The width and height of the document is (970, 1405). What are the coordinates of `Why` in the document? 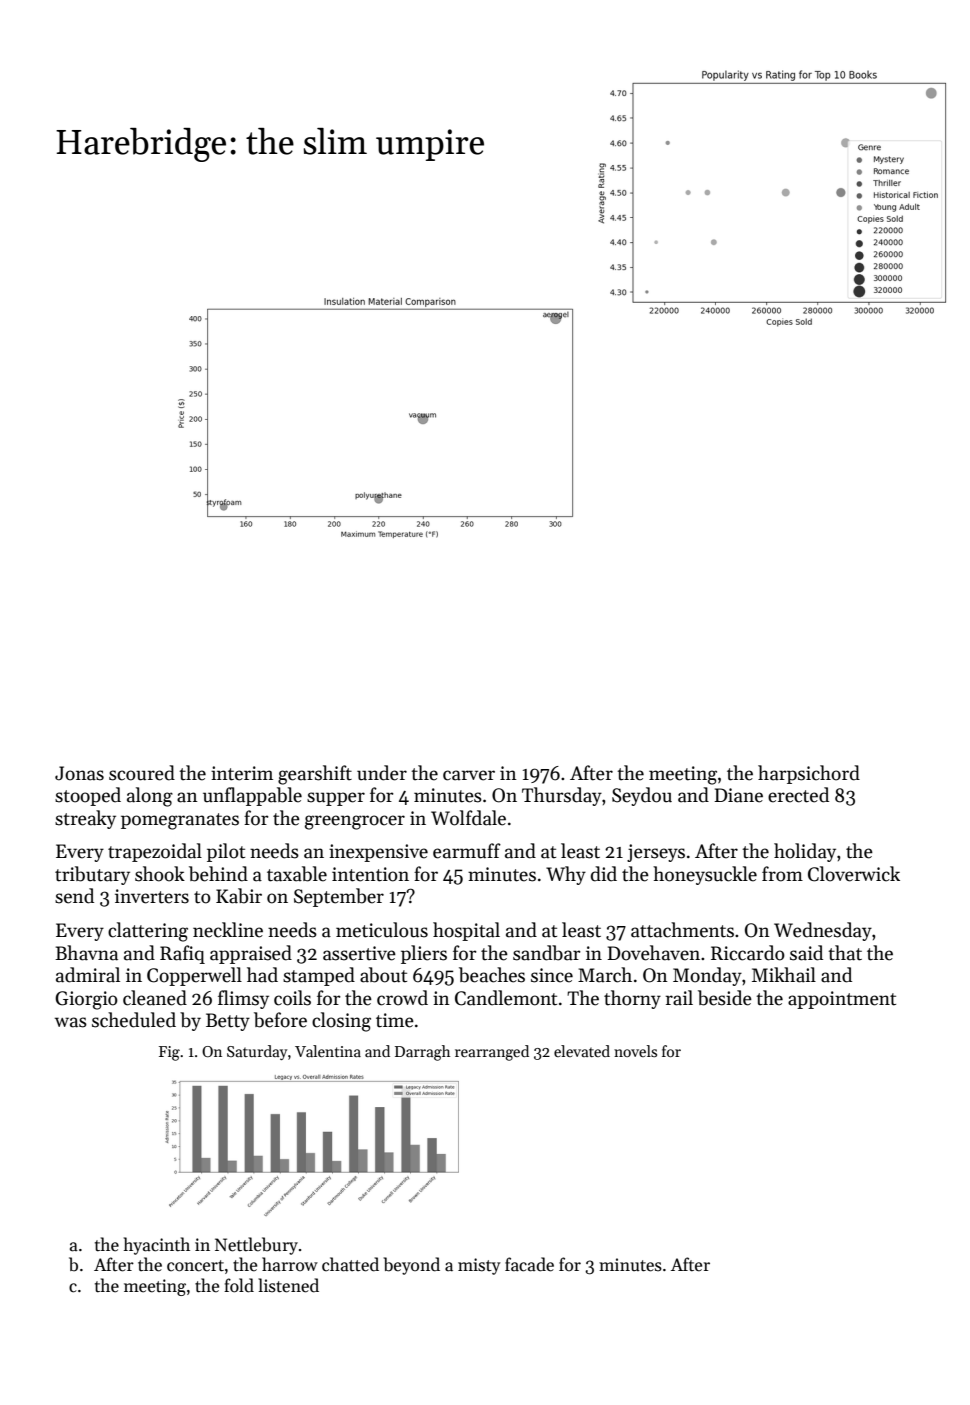 It's located at (566, 875).
